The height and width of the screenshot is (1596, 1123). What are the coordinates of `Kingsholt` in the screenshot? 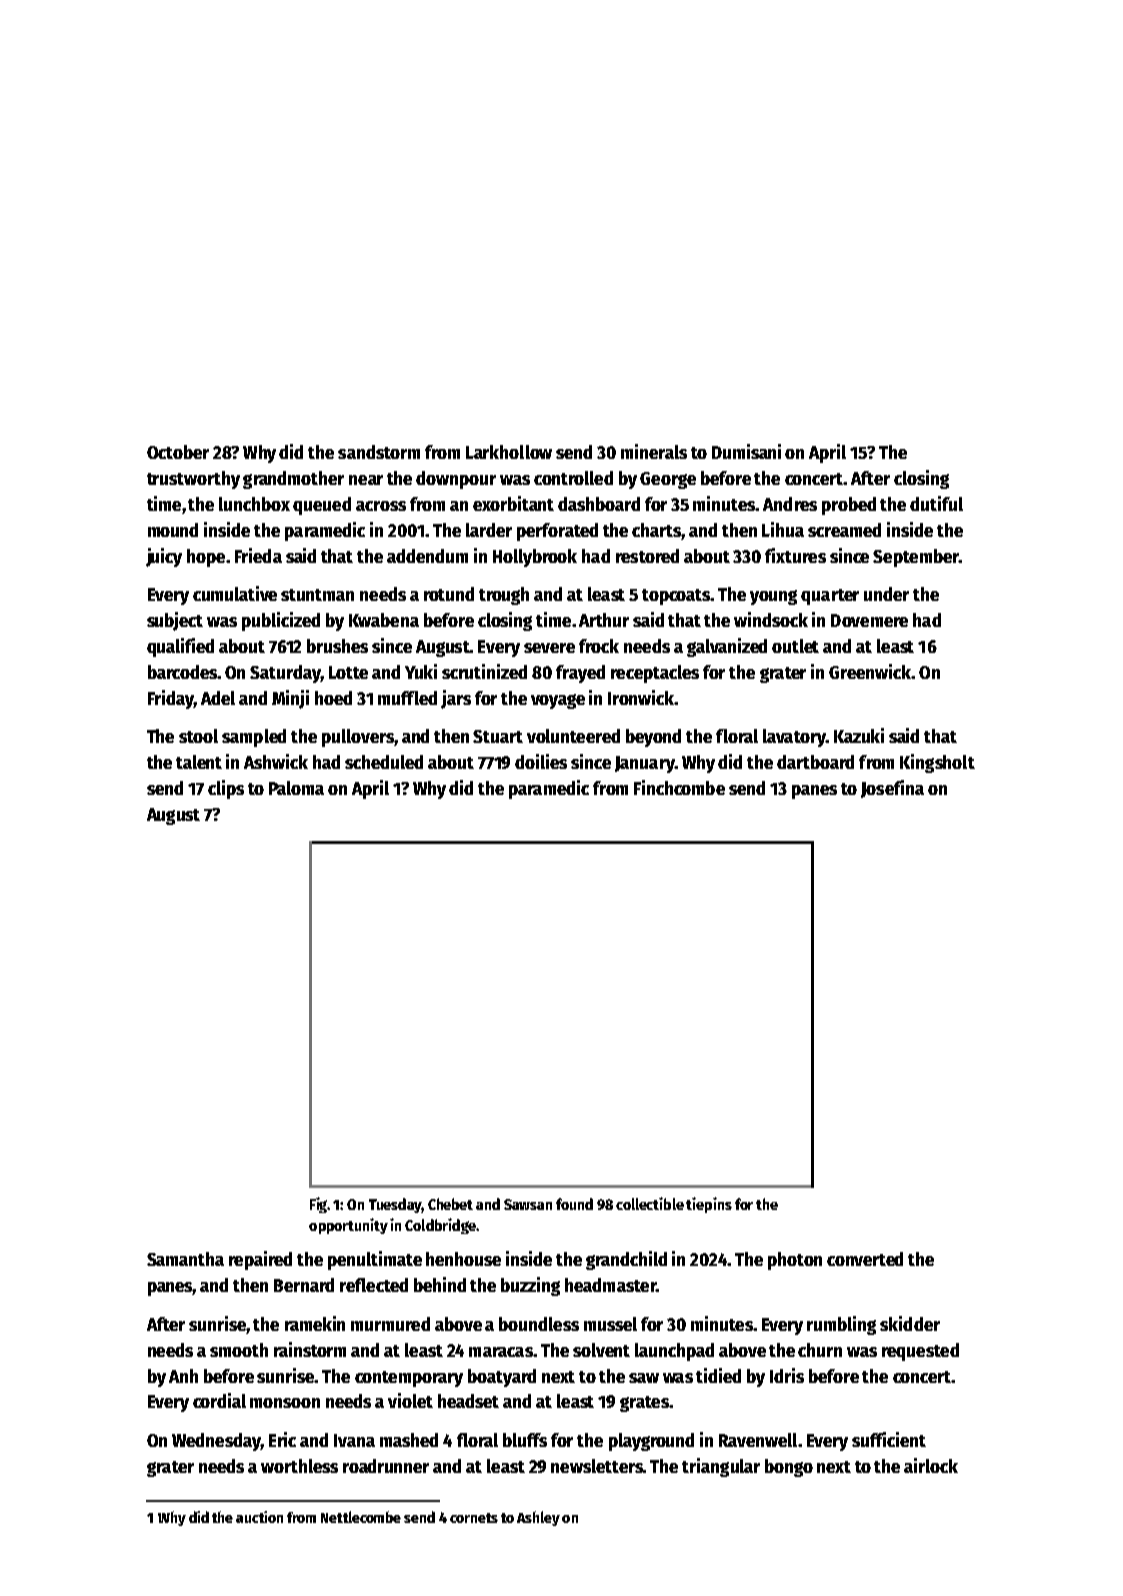 It's located at (937, 763).
